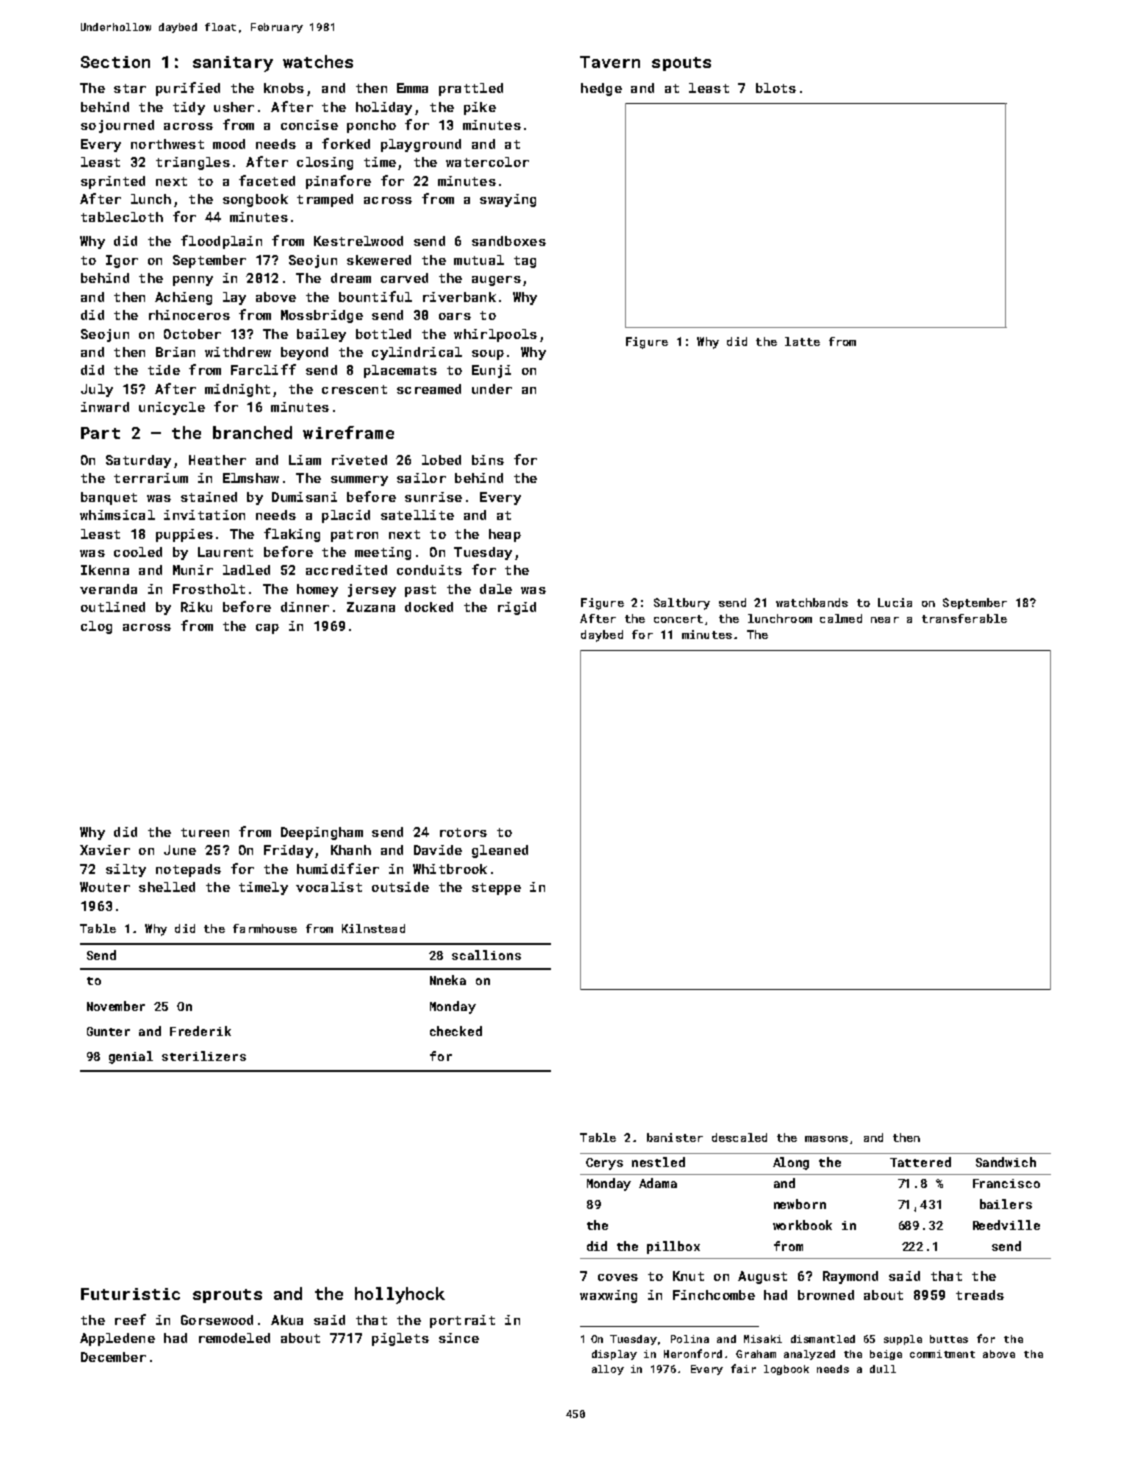 Image resolution: width=1131 pixels, height=1463 pixels. I want to click on knobs, so click(284, 88).
